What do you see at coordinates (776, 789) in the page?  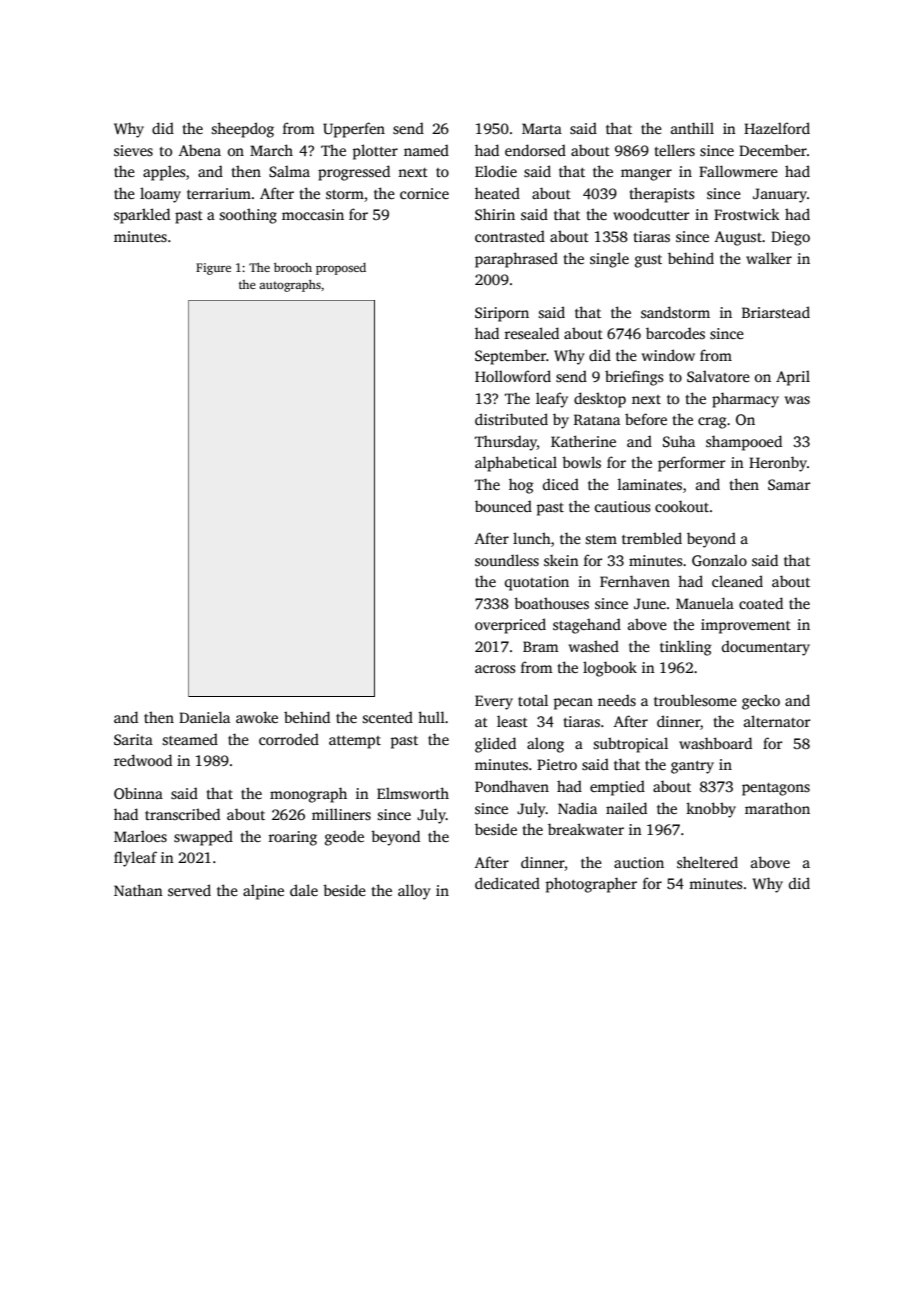 I see `pentagons` at bounding box center [776, 789].
